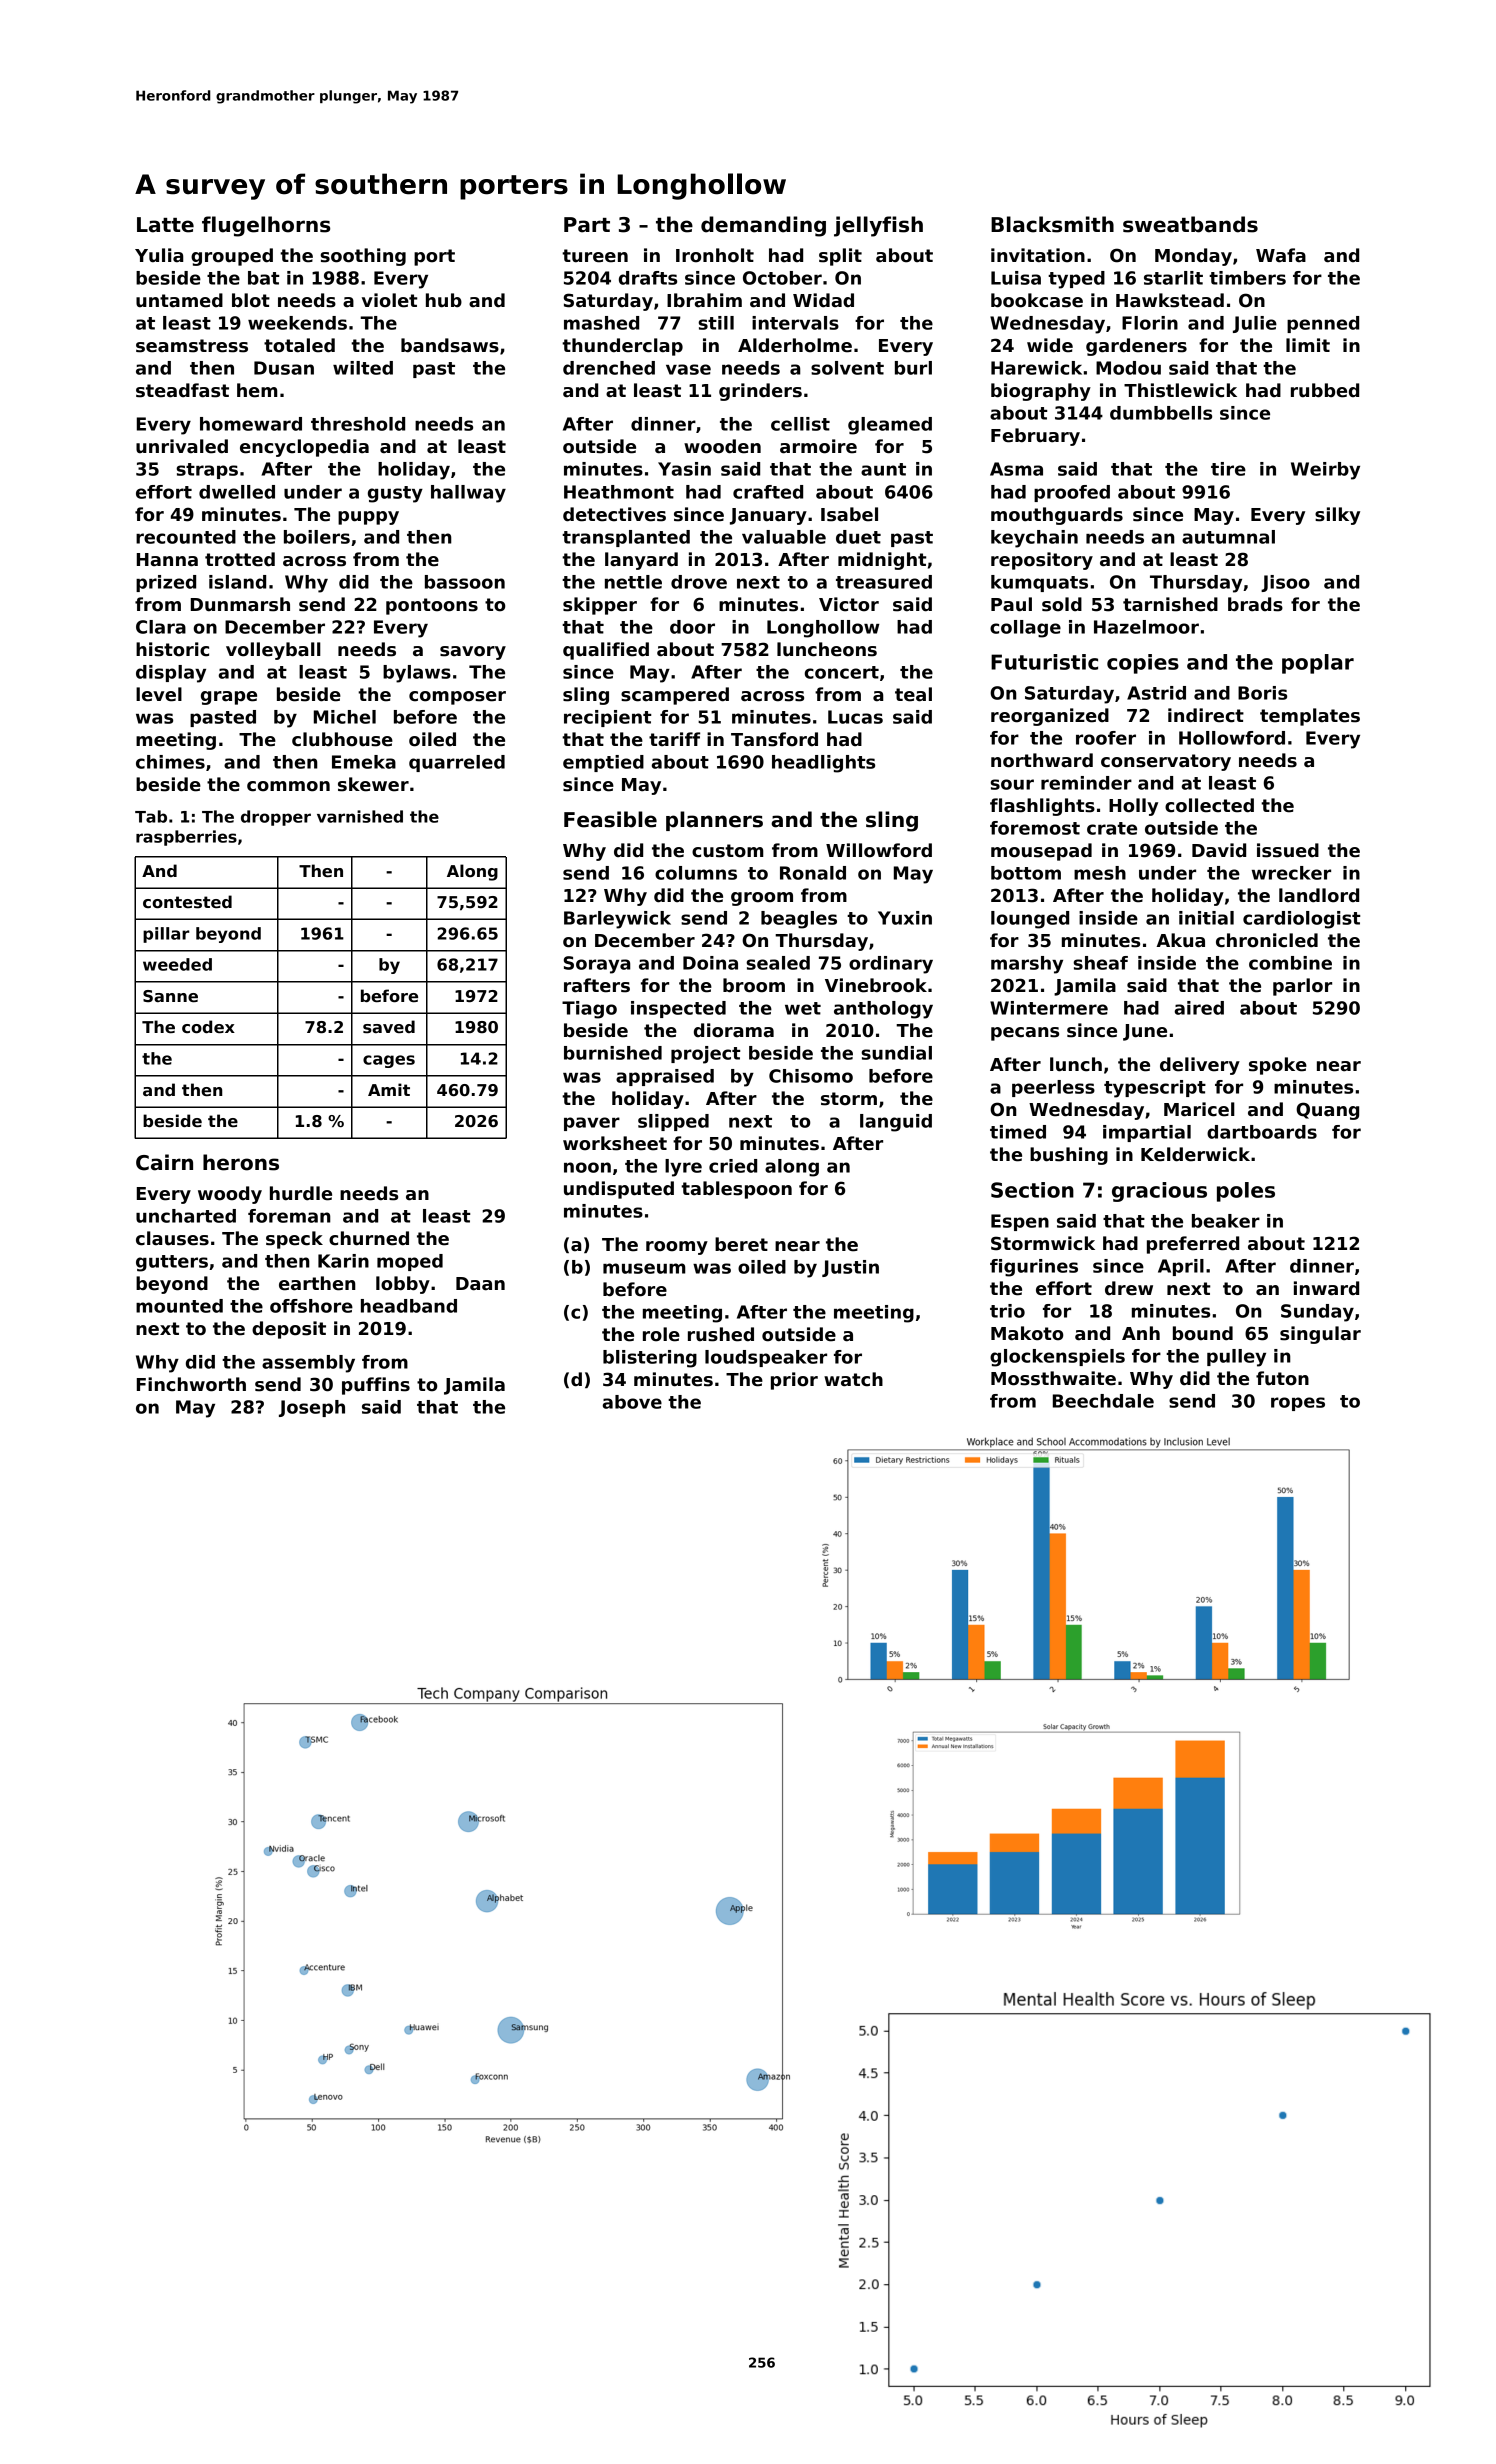 The height and width of the document is (2464, 1496). Describe the element at coordinates (170, 762) in the document. I see `chimes` at that location.
